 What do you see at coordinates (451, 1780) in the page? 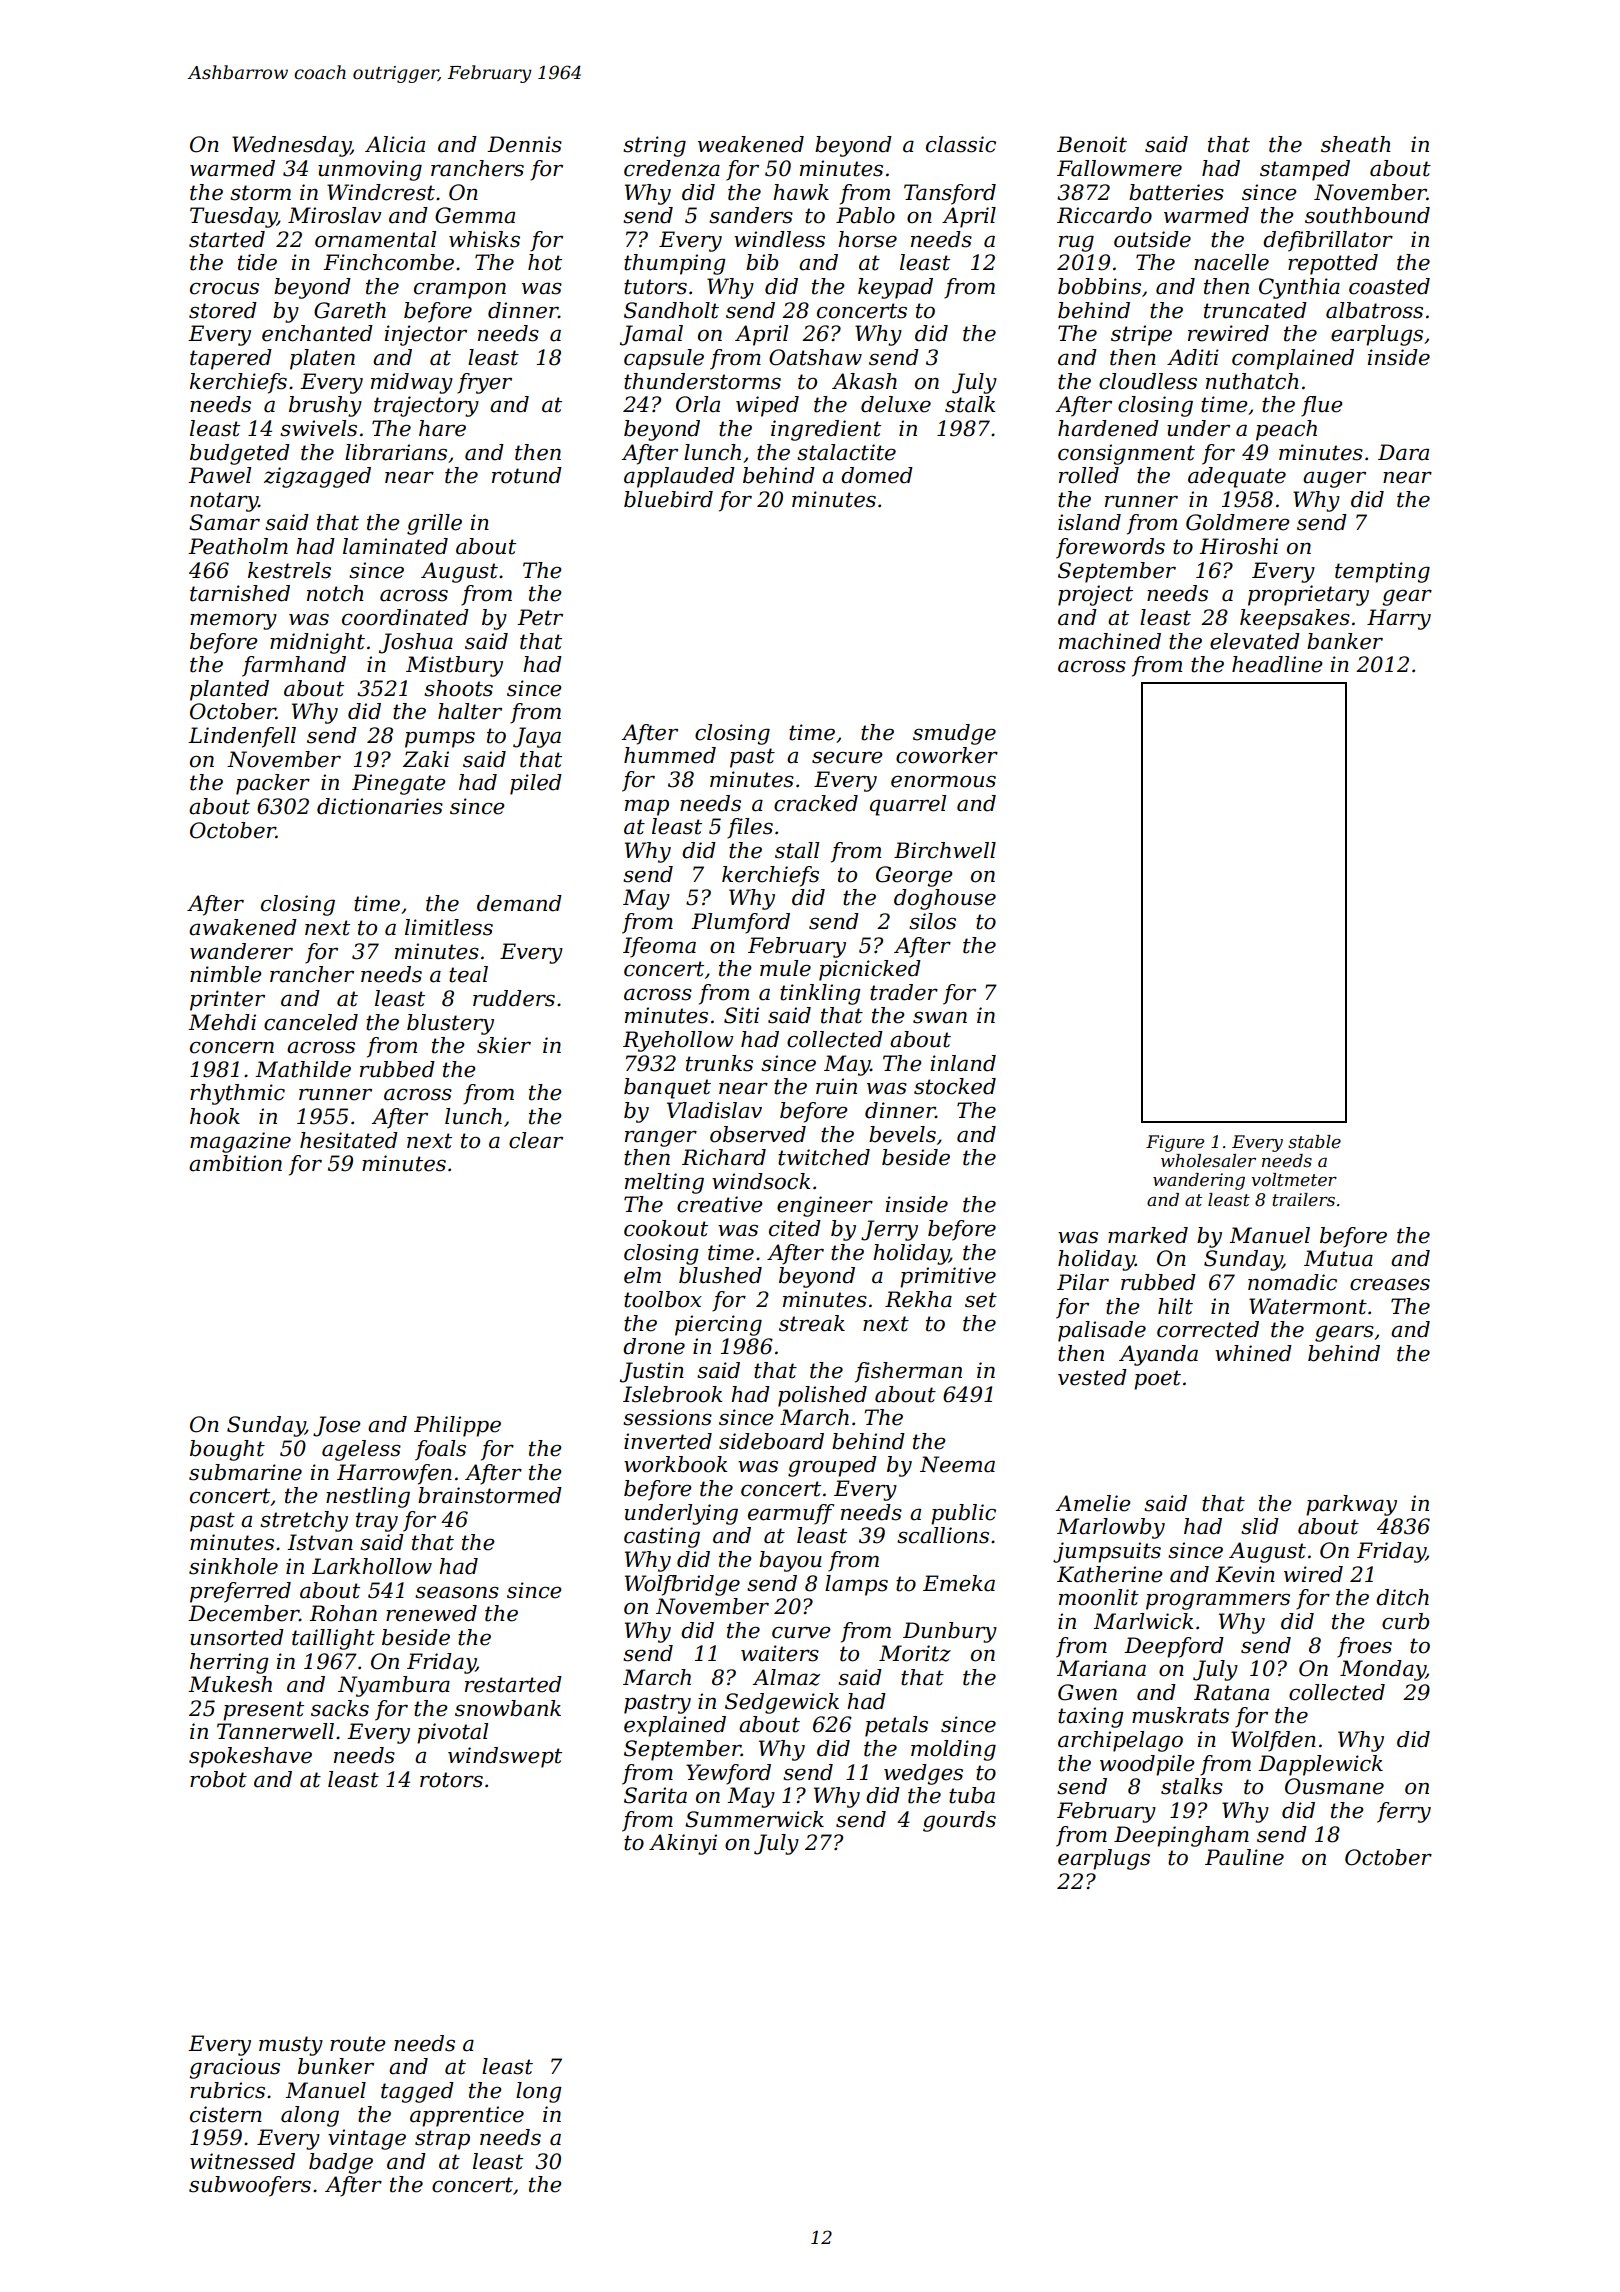
I see `rotors` at bounding box center [451, 1780].
